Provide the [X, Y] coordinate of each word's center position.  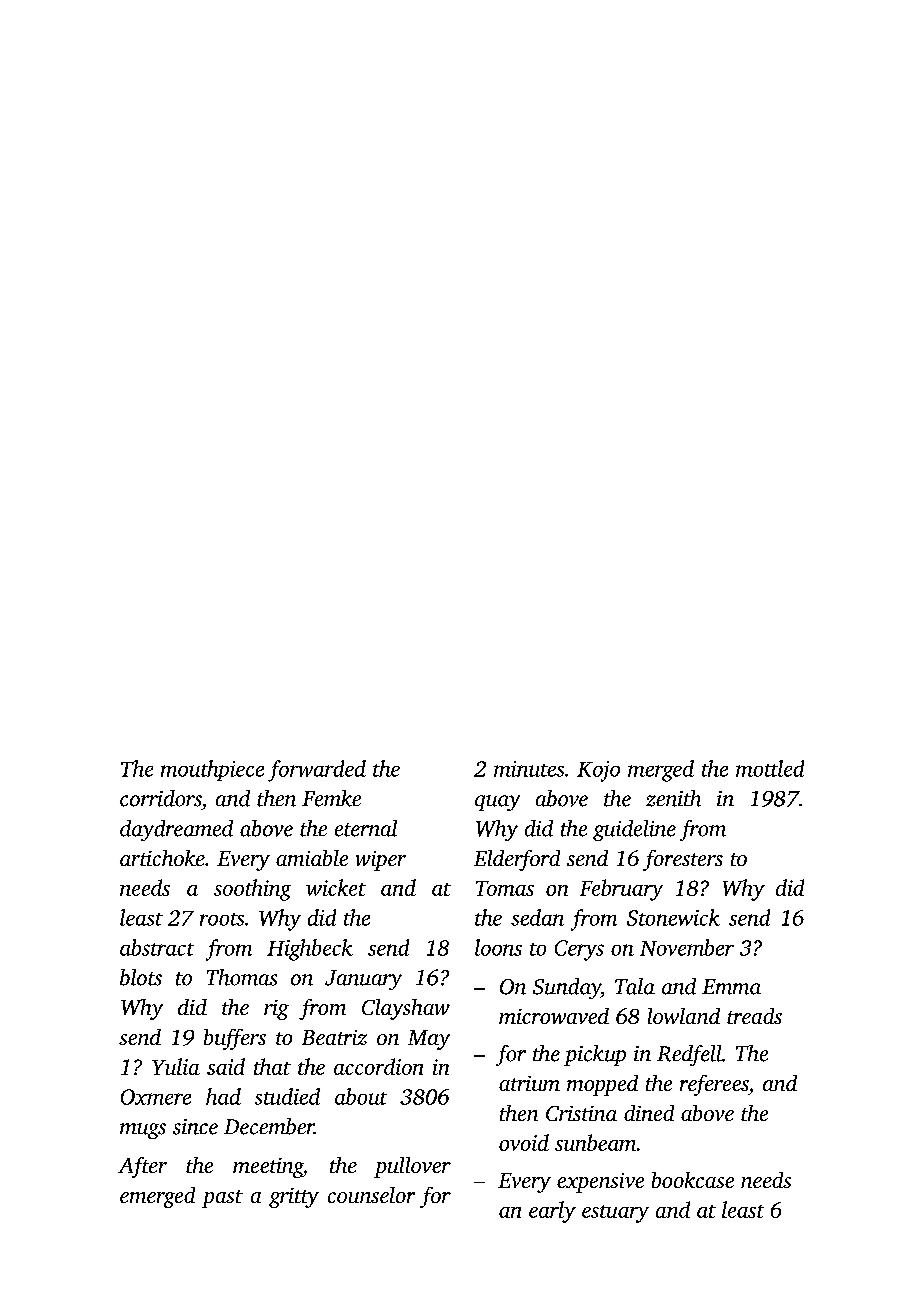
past [222, 1199]
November [687, 947]
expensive [600, 1183]
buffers [235, 1039]
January [363, 980]
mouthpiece [212, 770]
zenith [673, 798]
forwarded [317, 771]
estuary [615, 1214]
